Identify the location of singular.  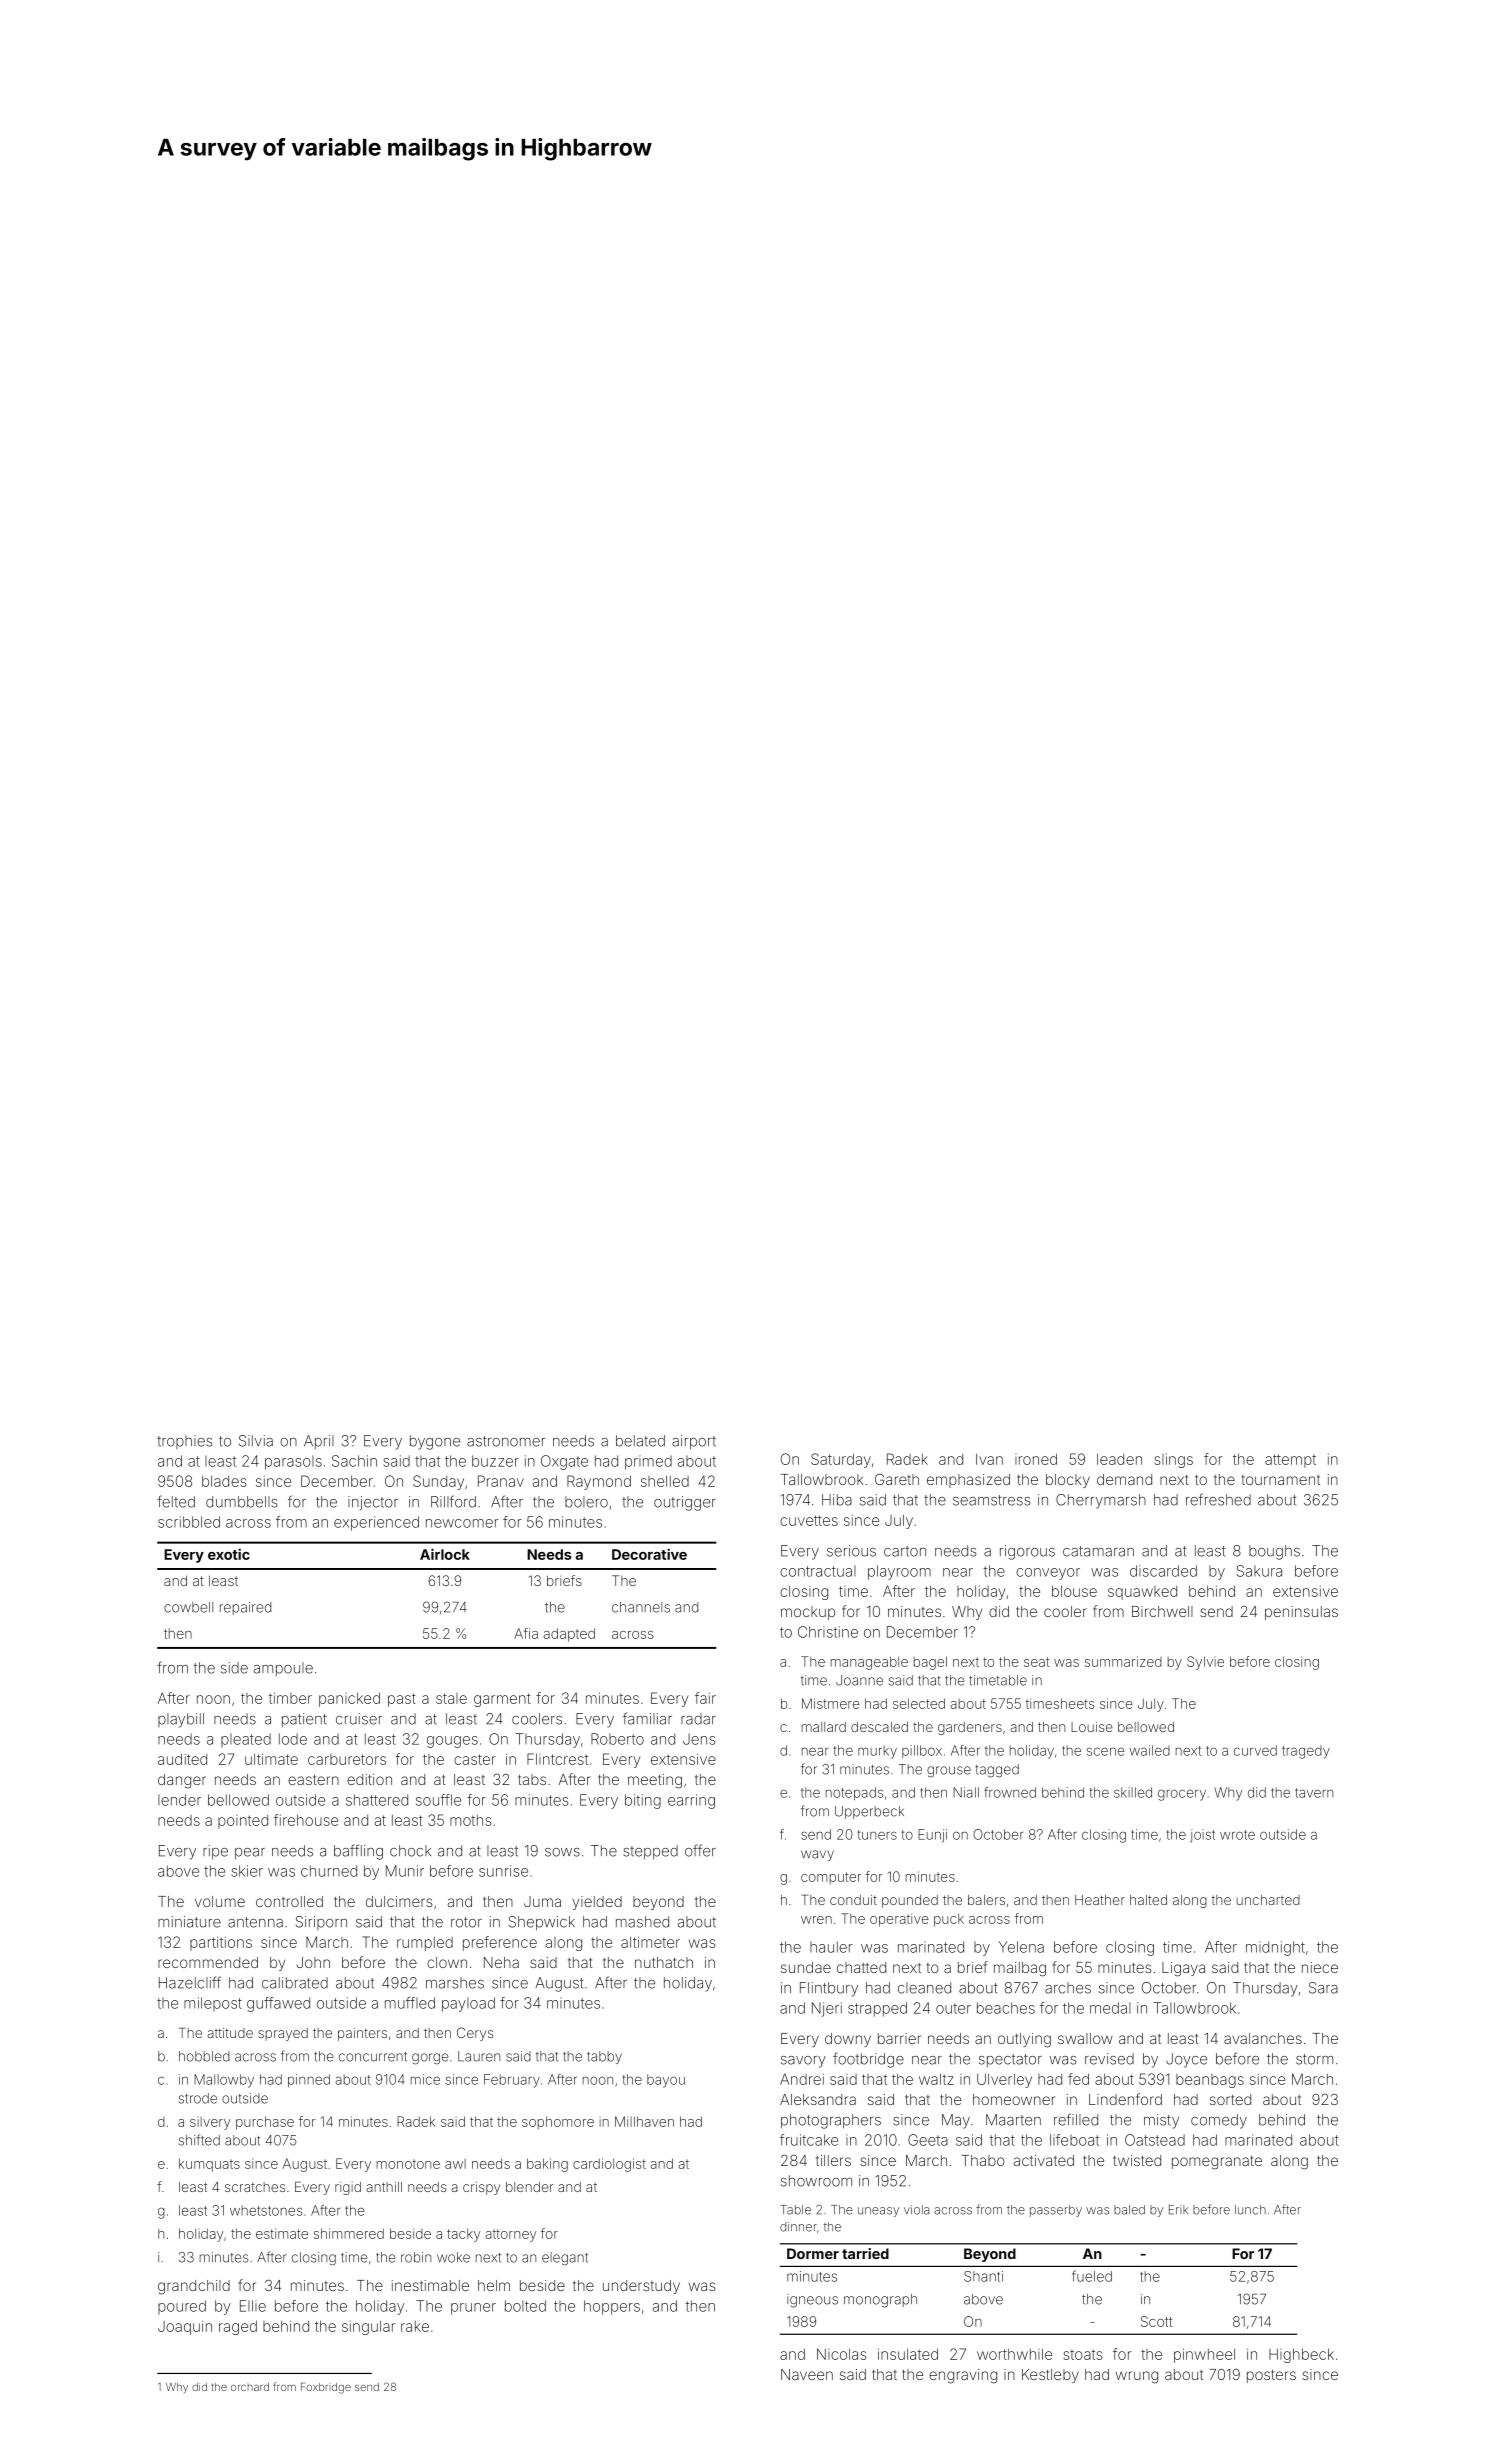
(368, 2328).
